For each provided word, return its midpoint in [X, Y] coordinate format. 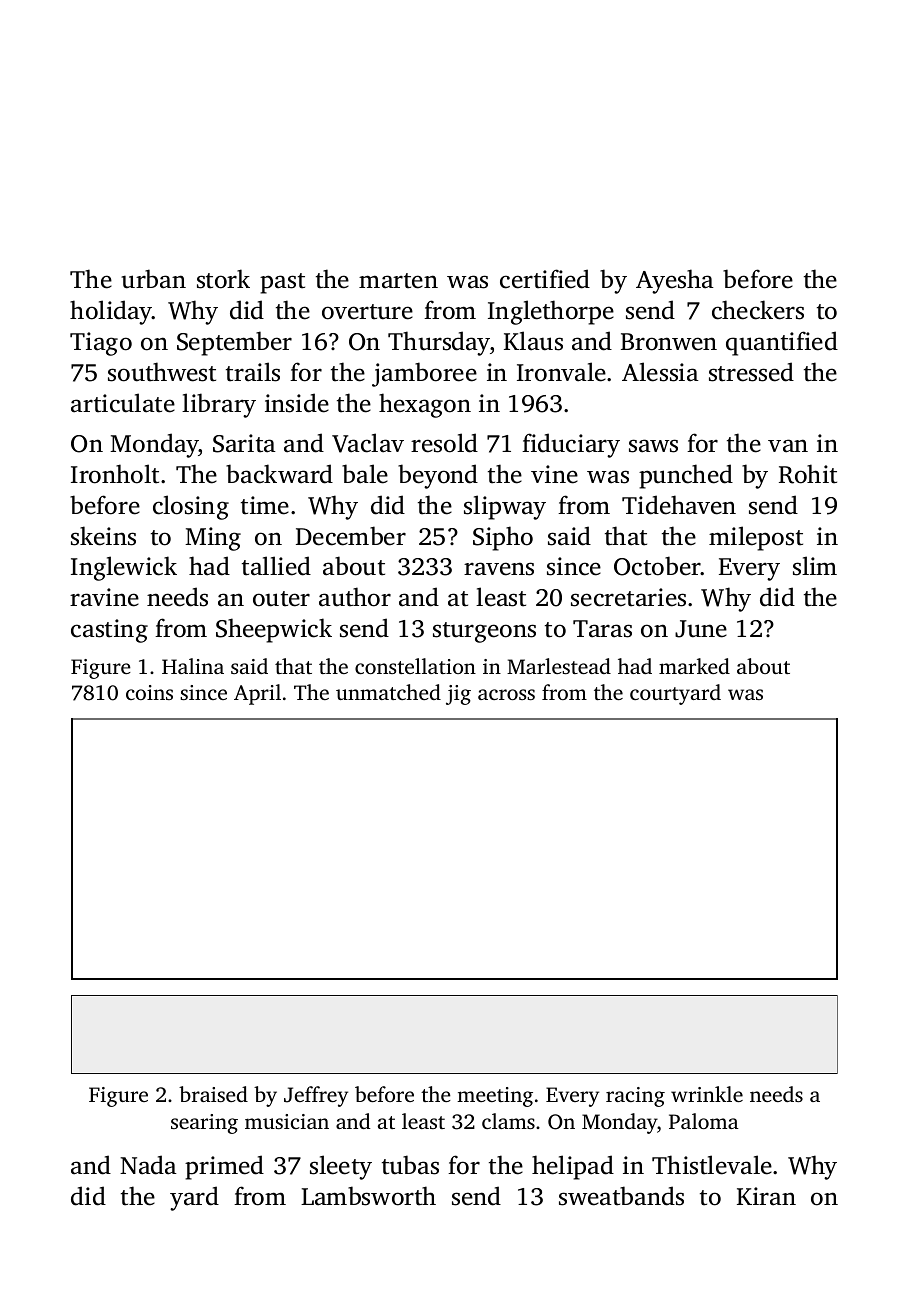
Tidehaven [679, 505]
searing [204, 1124]
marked [694, 666]
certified [545, 279]
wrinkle [707, 1094]
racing [635, 1097]
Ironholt [115, 474]
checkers [758, 310]
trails [253, 372]
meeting [495, 1097]
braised [213, 1094]
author [355, 597]
